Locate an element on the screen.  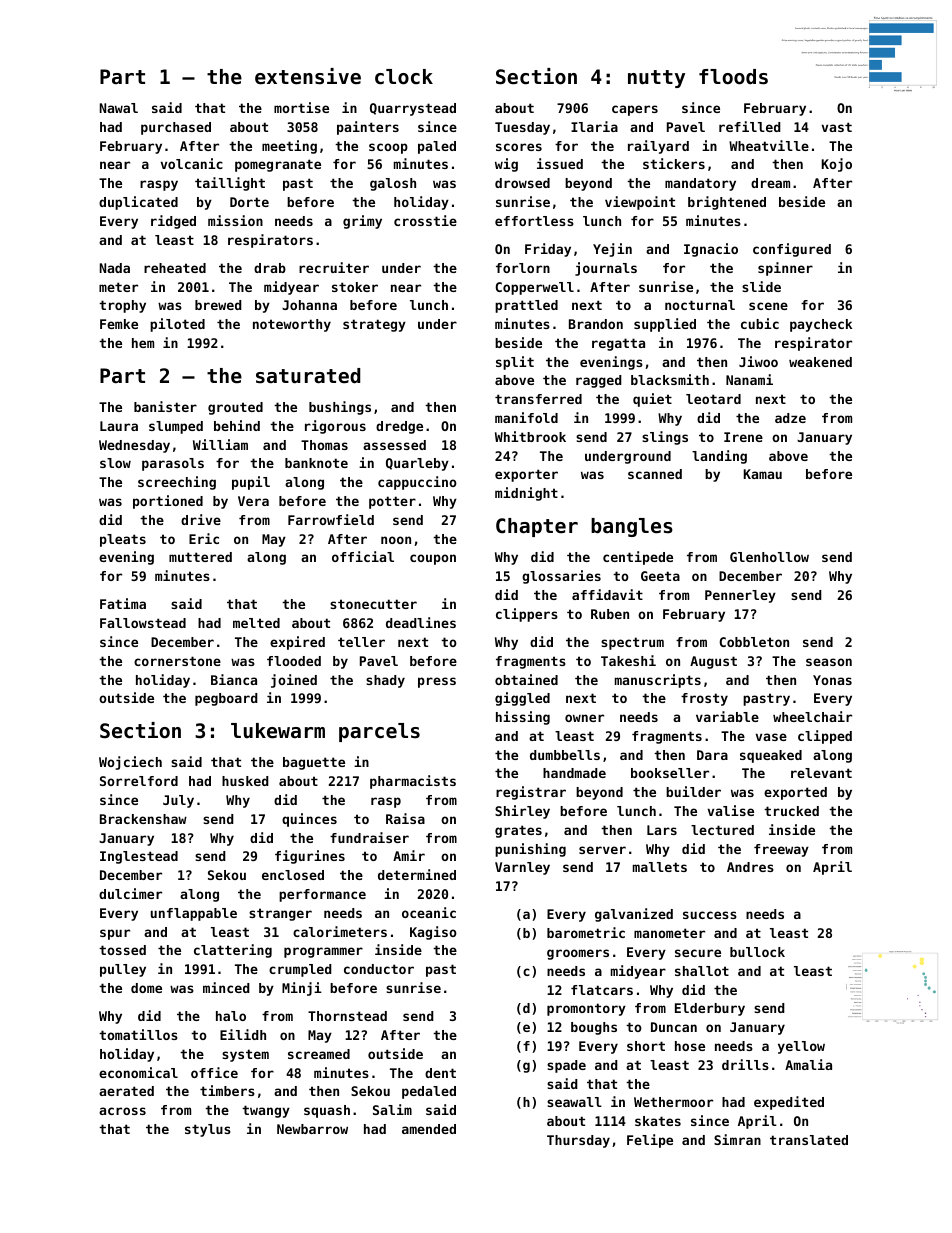
transferred is located at coordinates (538, 399).
